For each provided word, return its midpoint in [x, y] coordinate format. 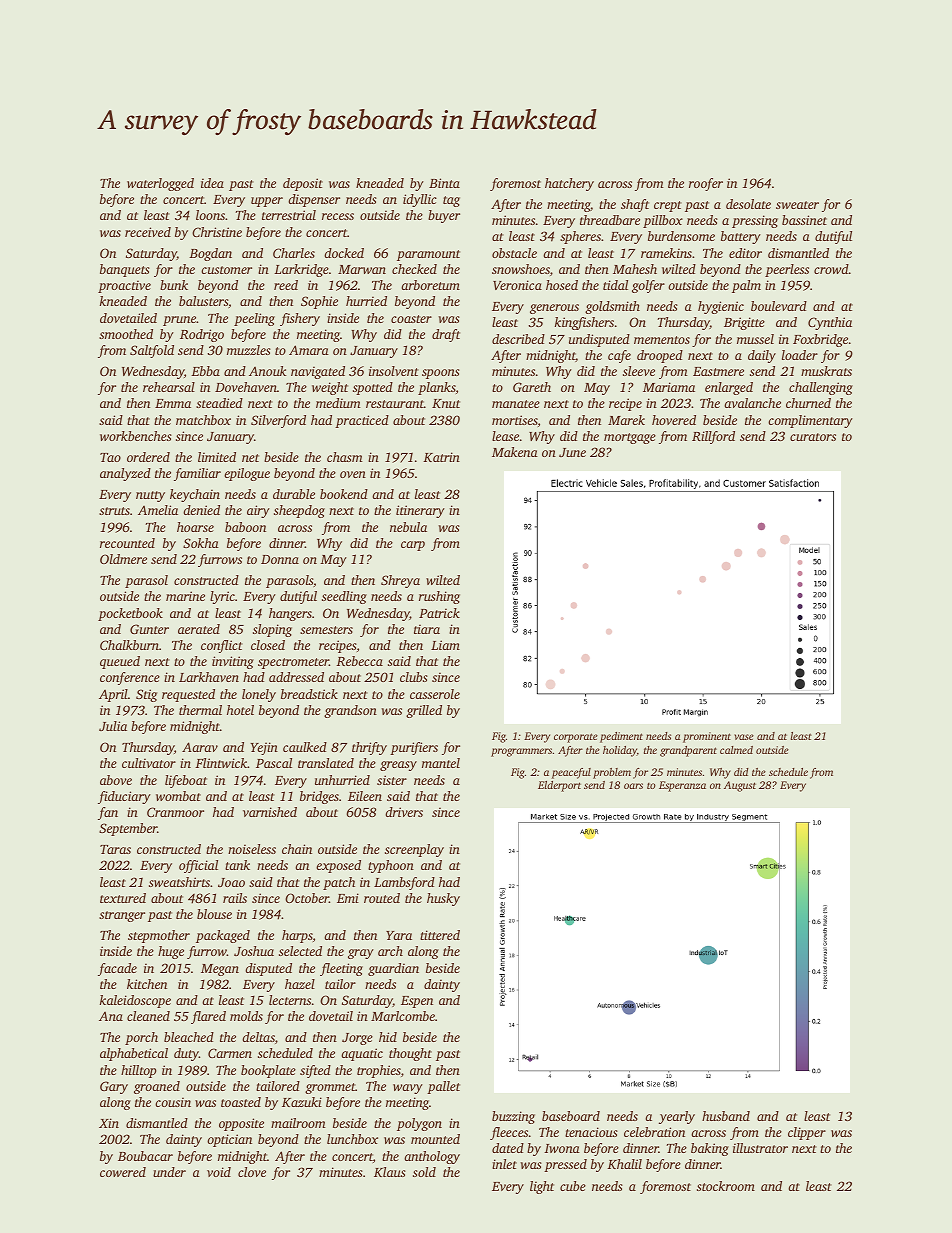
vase [744, 737]
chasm [345, 457]
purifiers [414, 748]
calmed [736, 750]
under [169, 1172]
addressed [296, 677]
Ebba [205, 371]
